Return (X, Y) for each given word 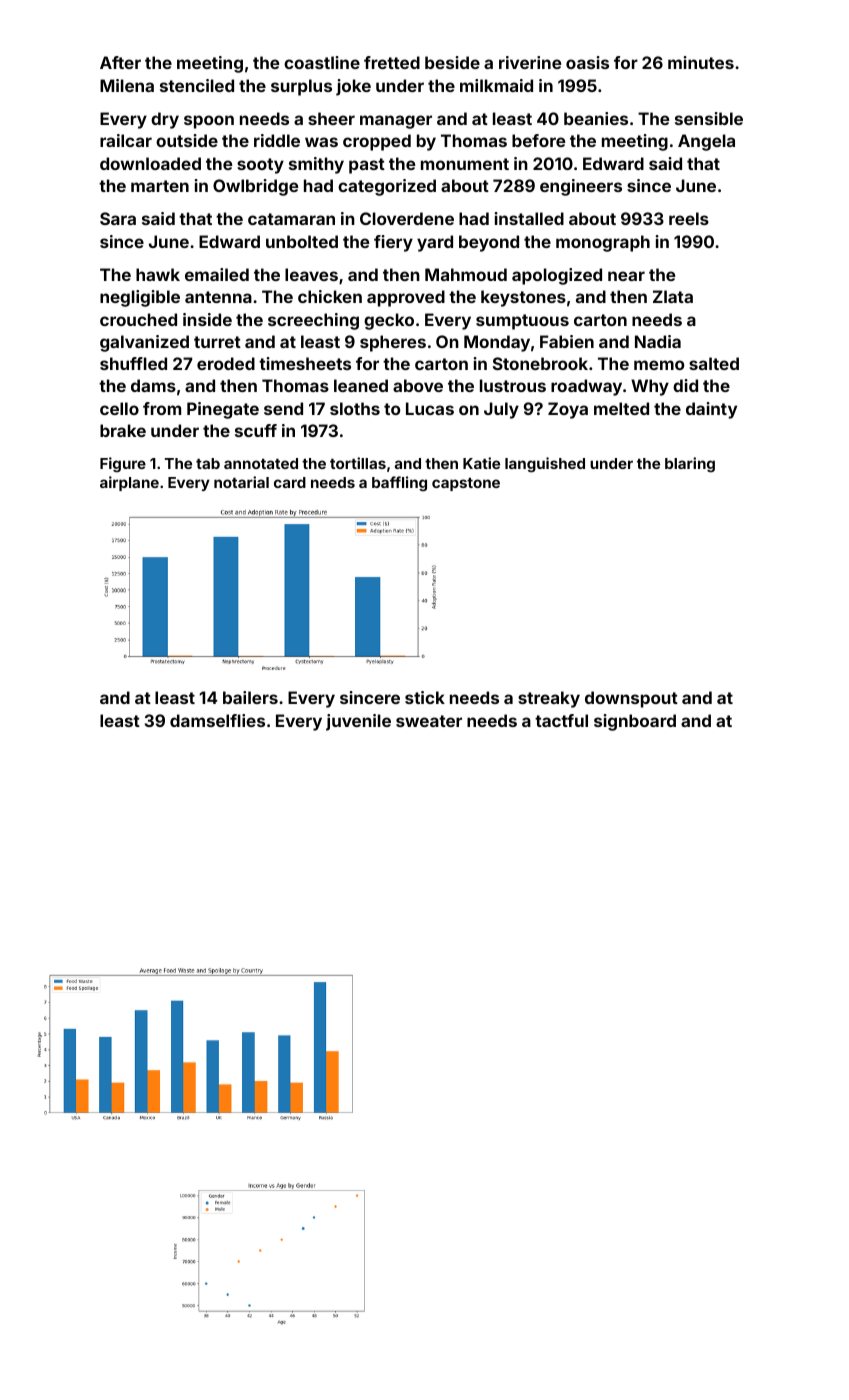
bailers (250, 697)
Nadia (658, 341)
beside (452, 62)
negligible (140, 298)
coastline (322, 62)
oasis (587, 62)
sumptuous (522, 322)
